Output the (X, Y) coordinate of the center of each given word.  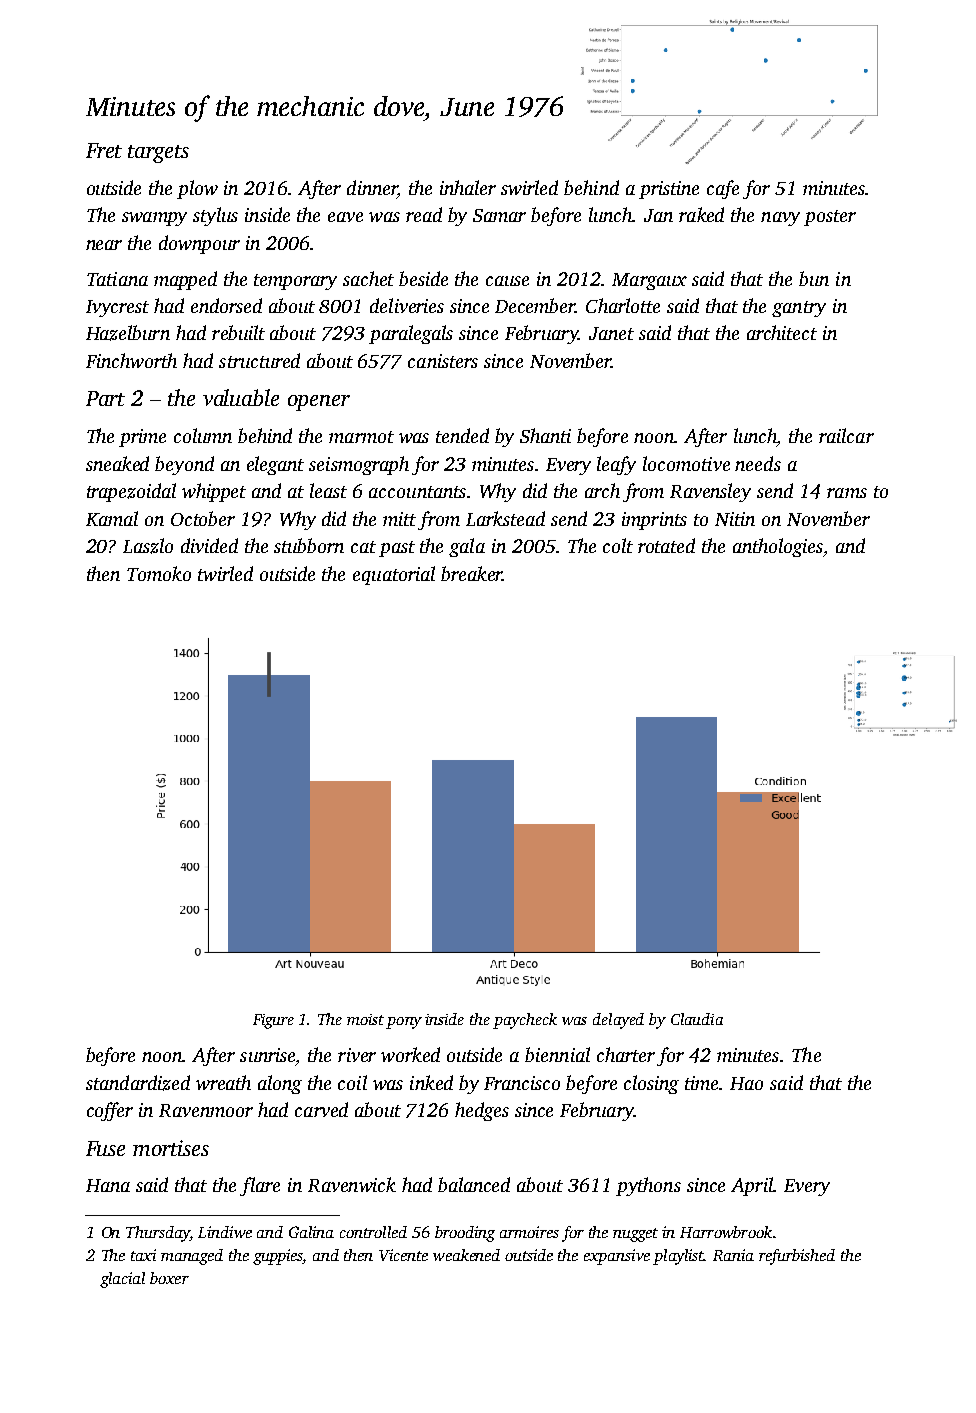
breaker (471, 573)
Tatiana (117, 279)
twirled (225, 573)
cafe (723, 189)
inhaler (468, 187)
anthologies (778, 547)
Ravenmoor (206, 1110)
